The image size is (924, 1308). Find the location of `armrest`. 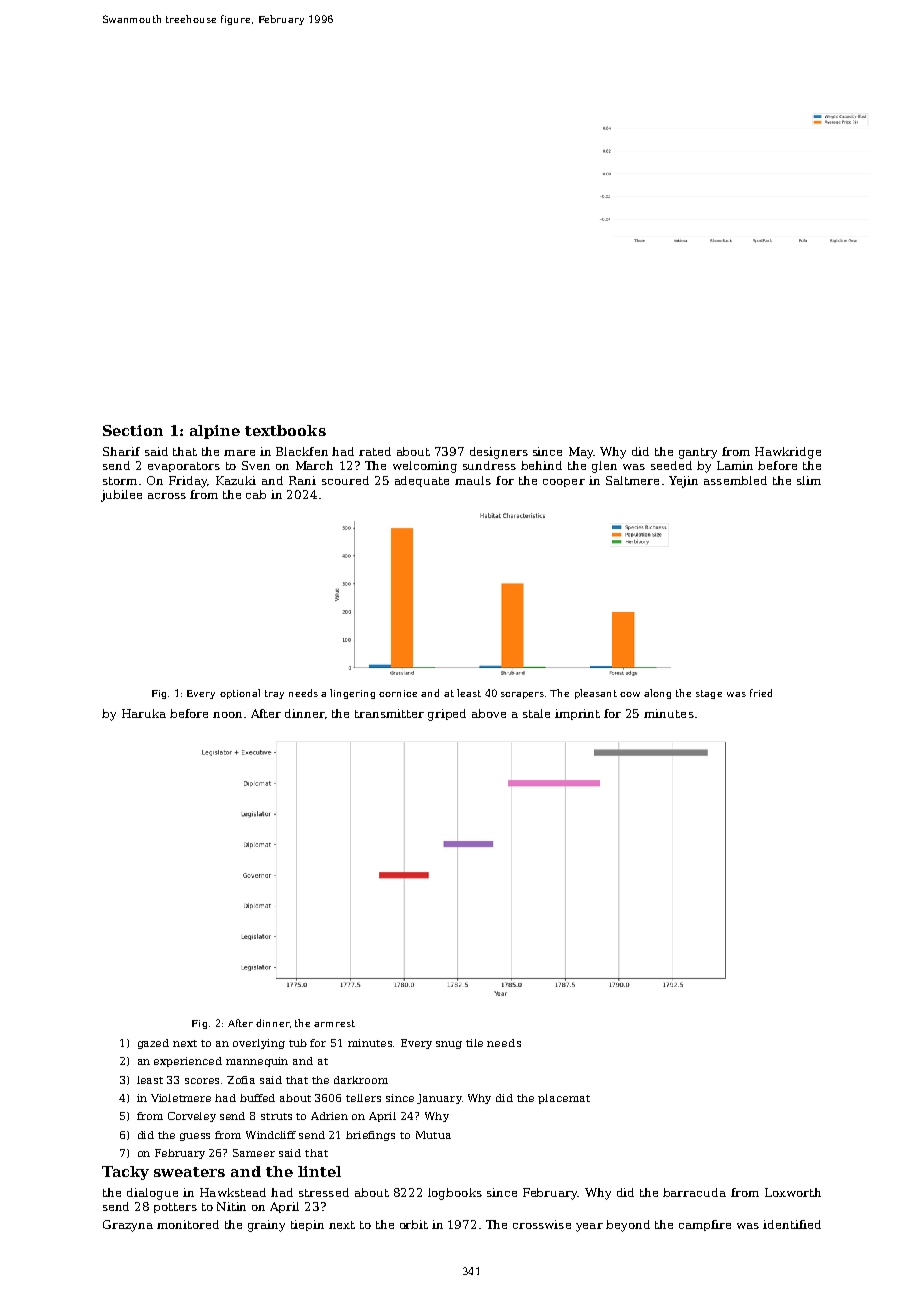

armrest is located at coordinates (334, 1023).
